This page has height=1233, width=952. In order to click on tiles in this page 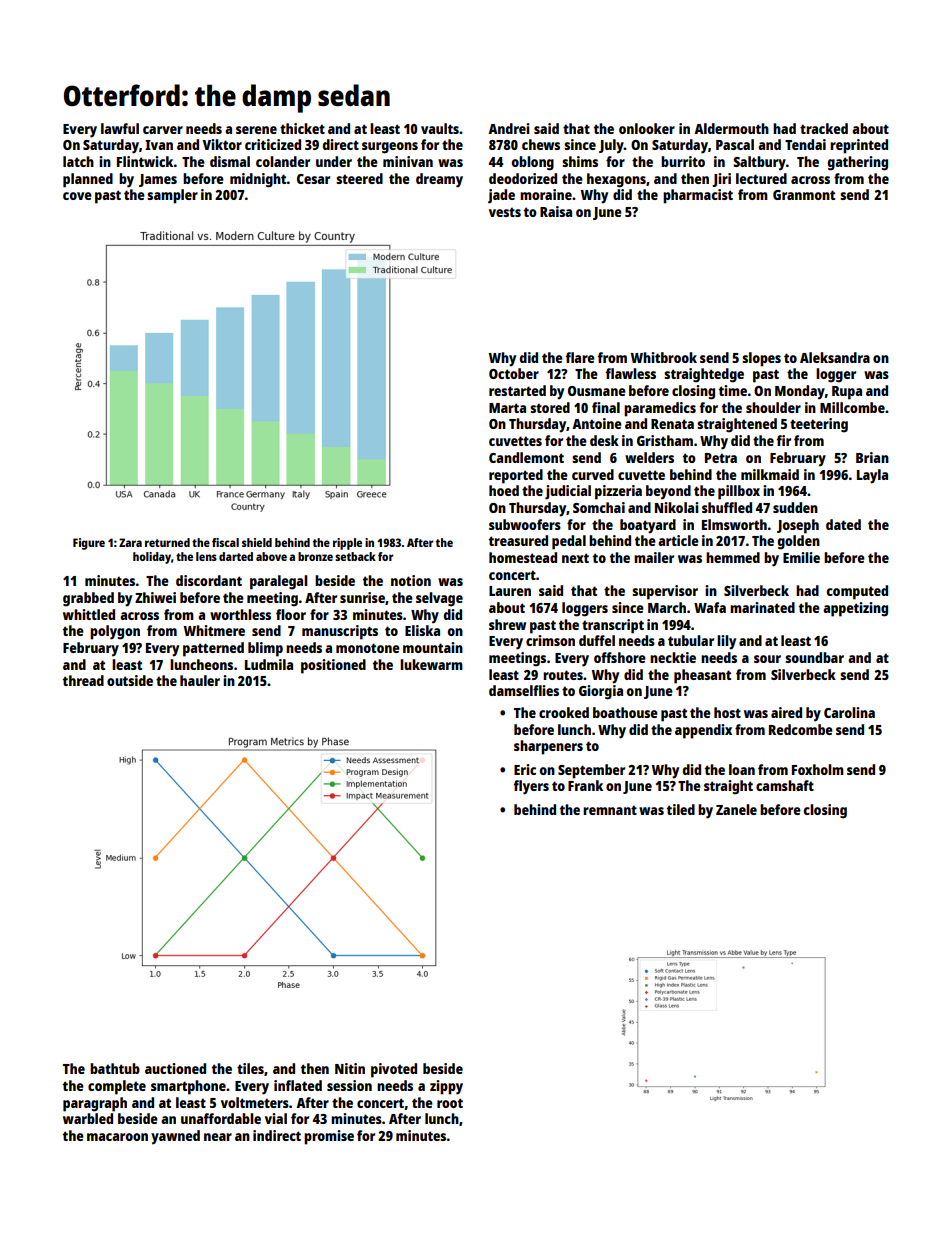, I will do `click(250, 1068)`.
